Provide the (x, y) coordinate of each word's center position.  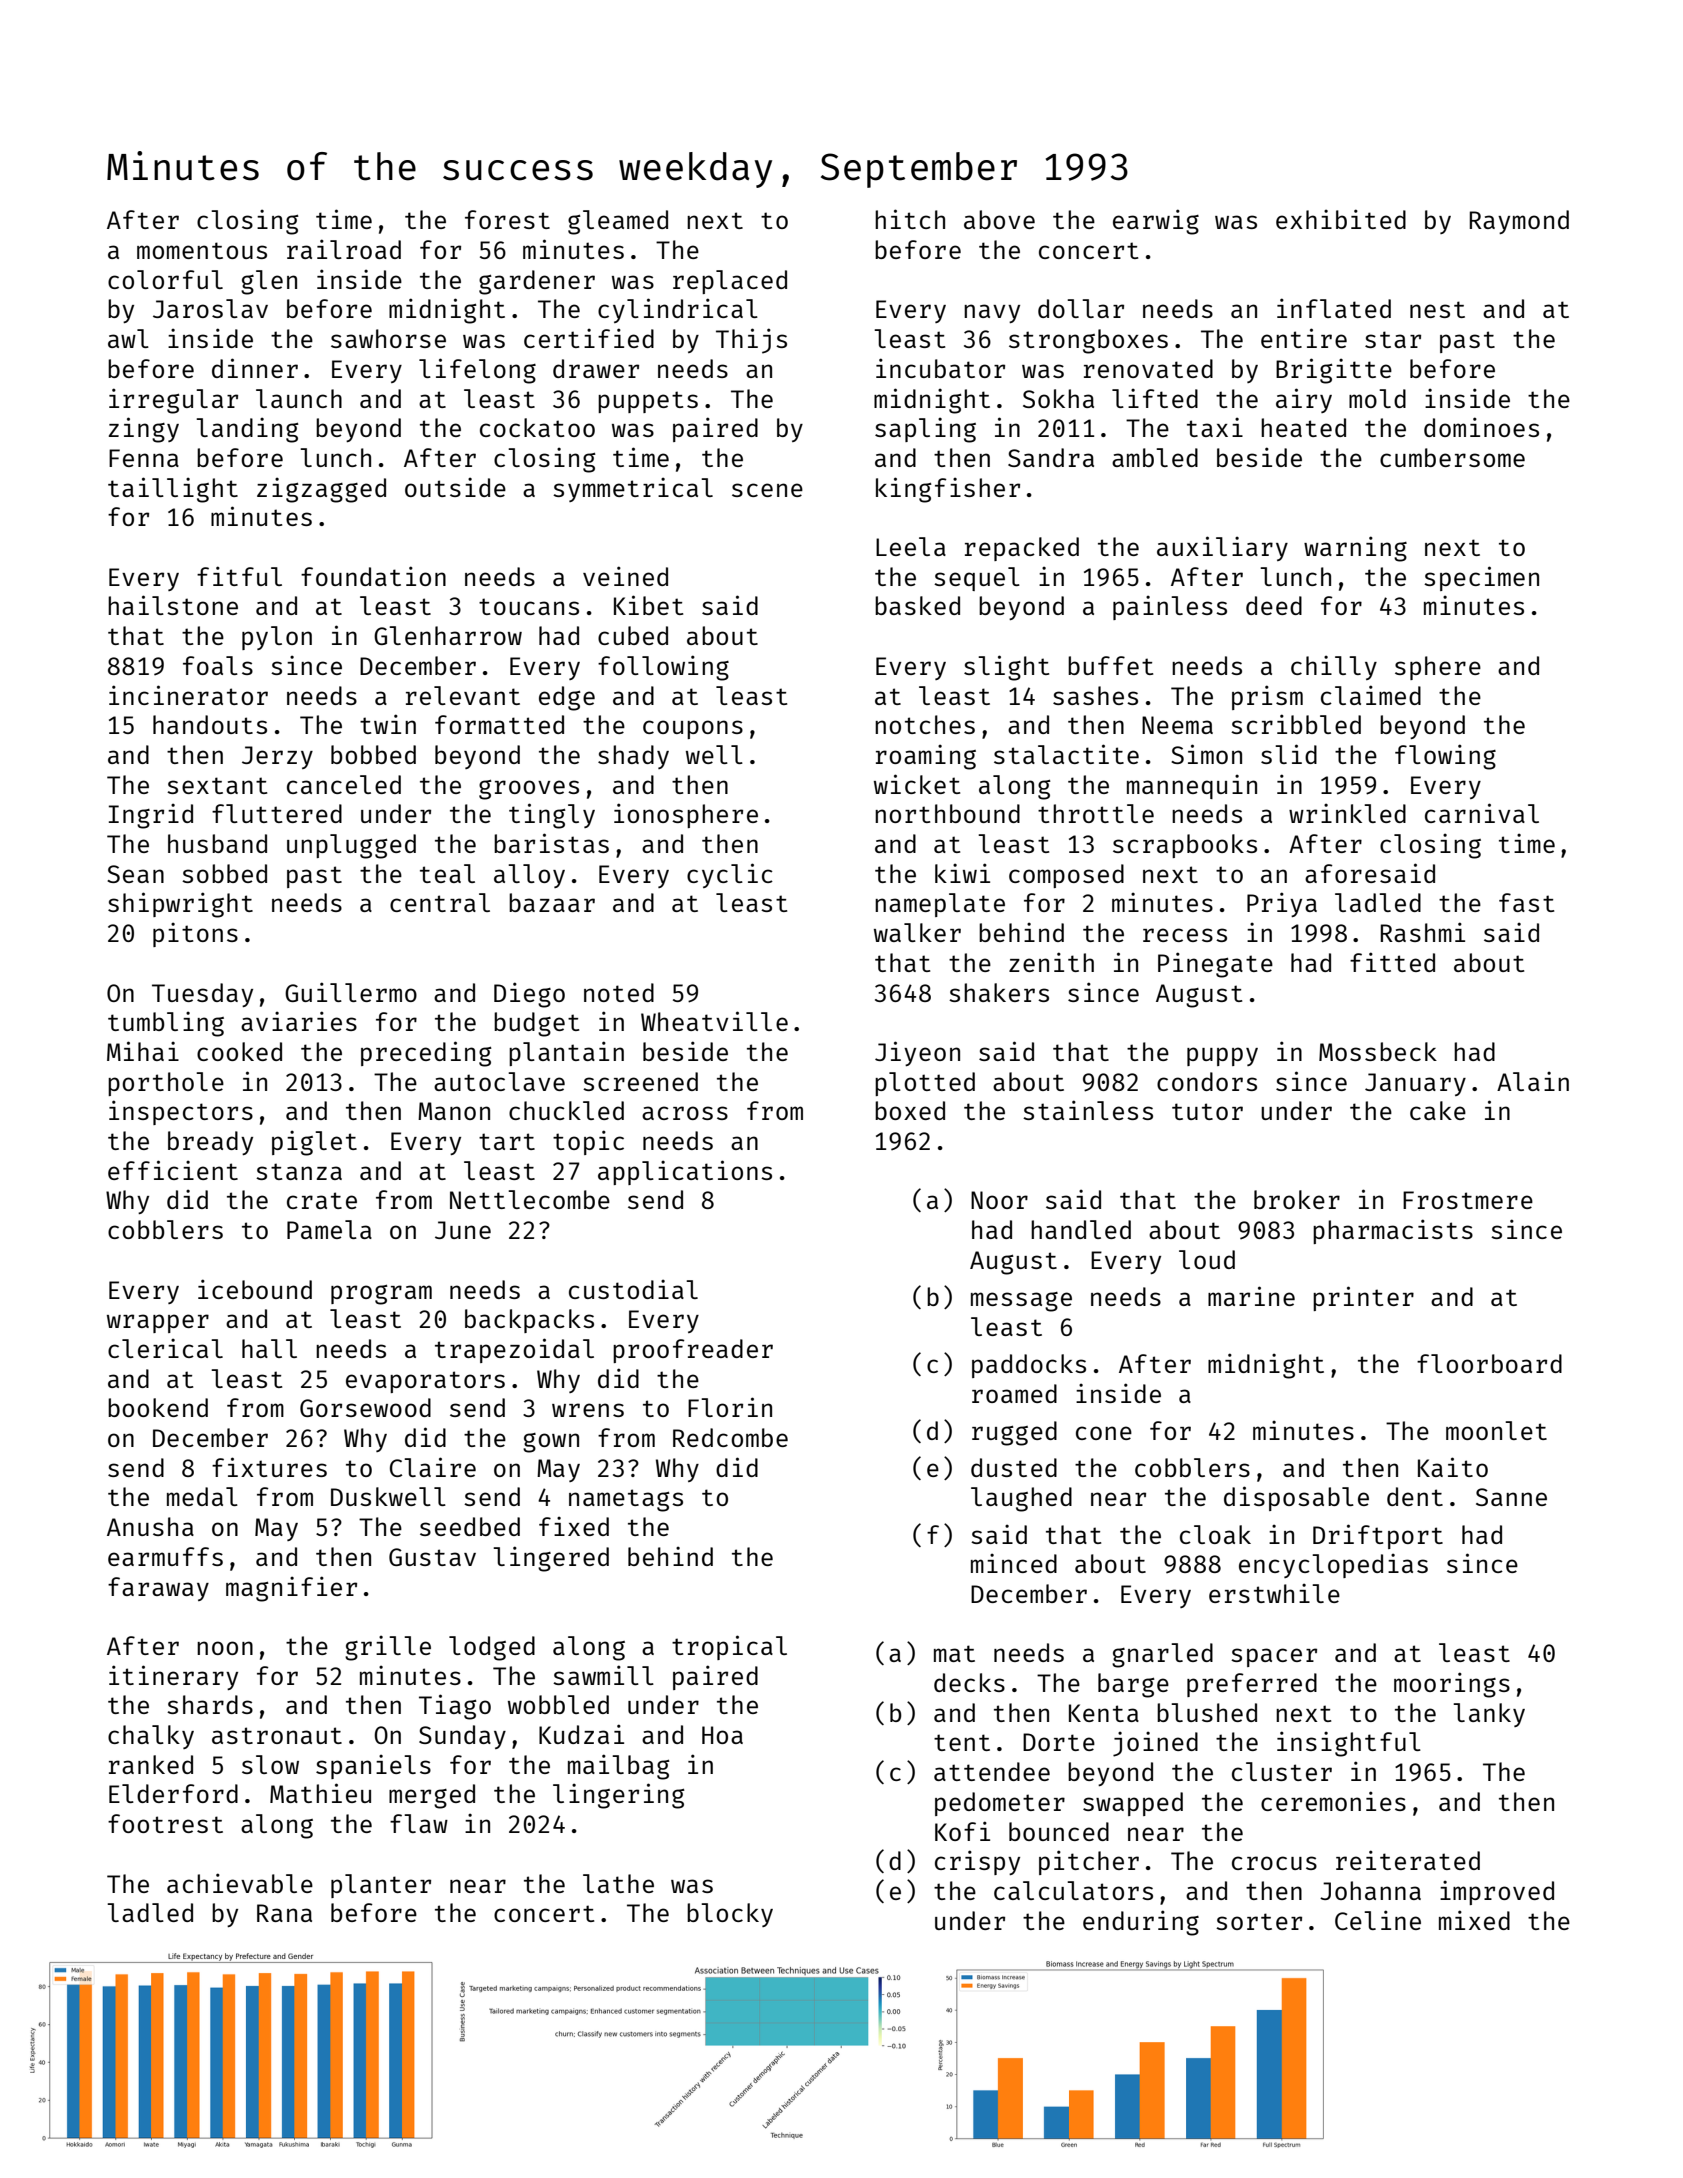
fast (1526, 902)
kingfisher (948, 490)
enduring (1141, 1923)
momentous (202, 250)
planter (381, 1886)
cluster (1282, 1771)
